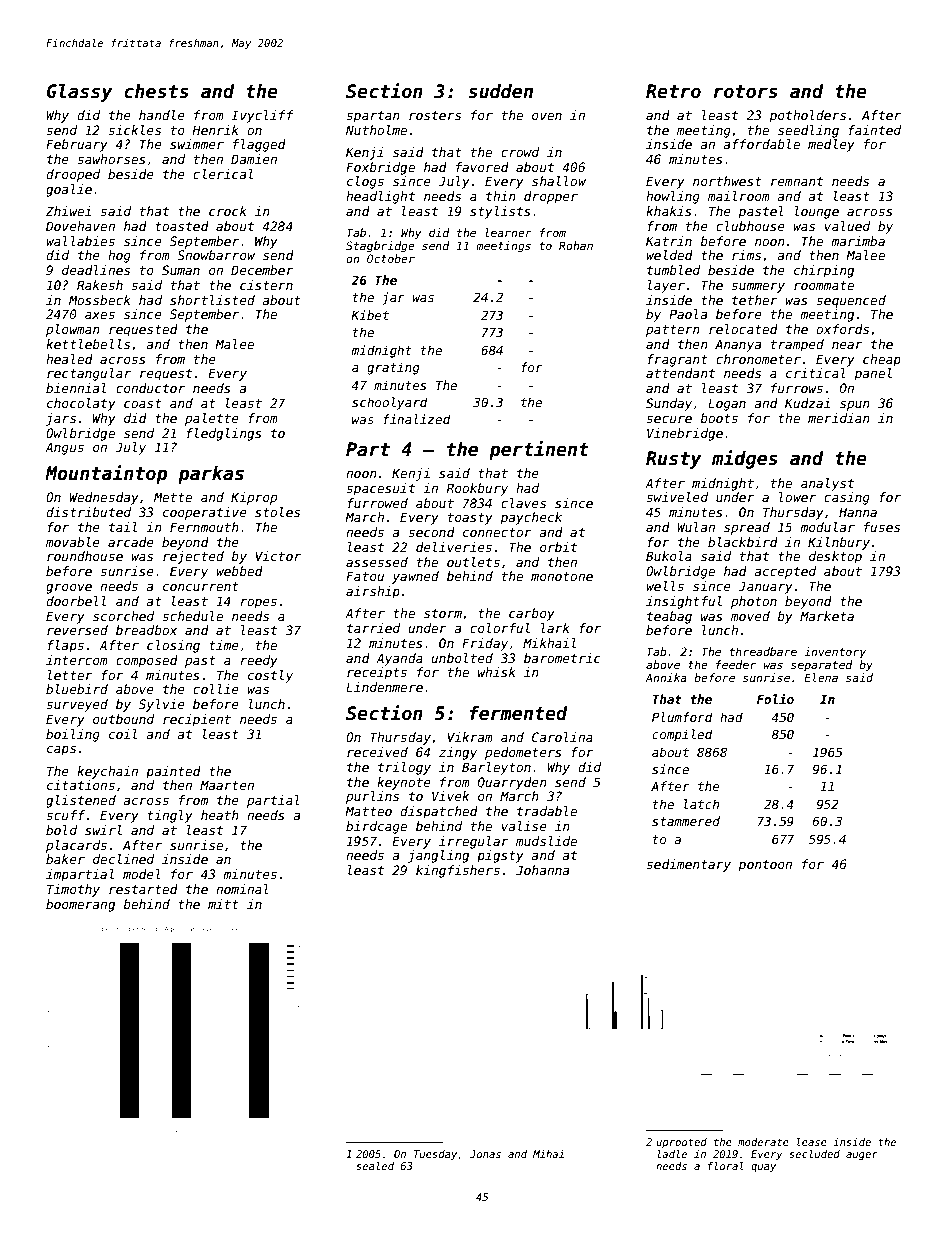  I want to click on marimba, so click(858, 241).
